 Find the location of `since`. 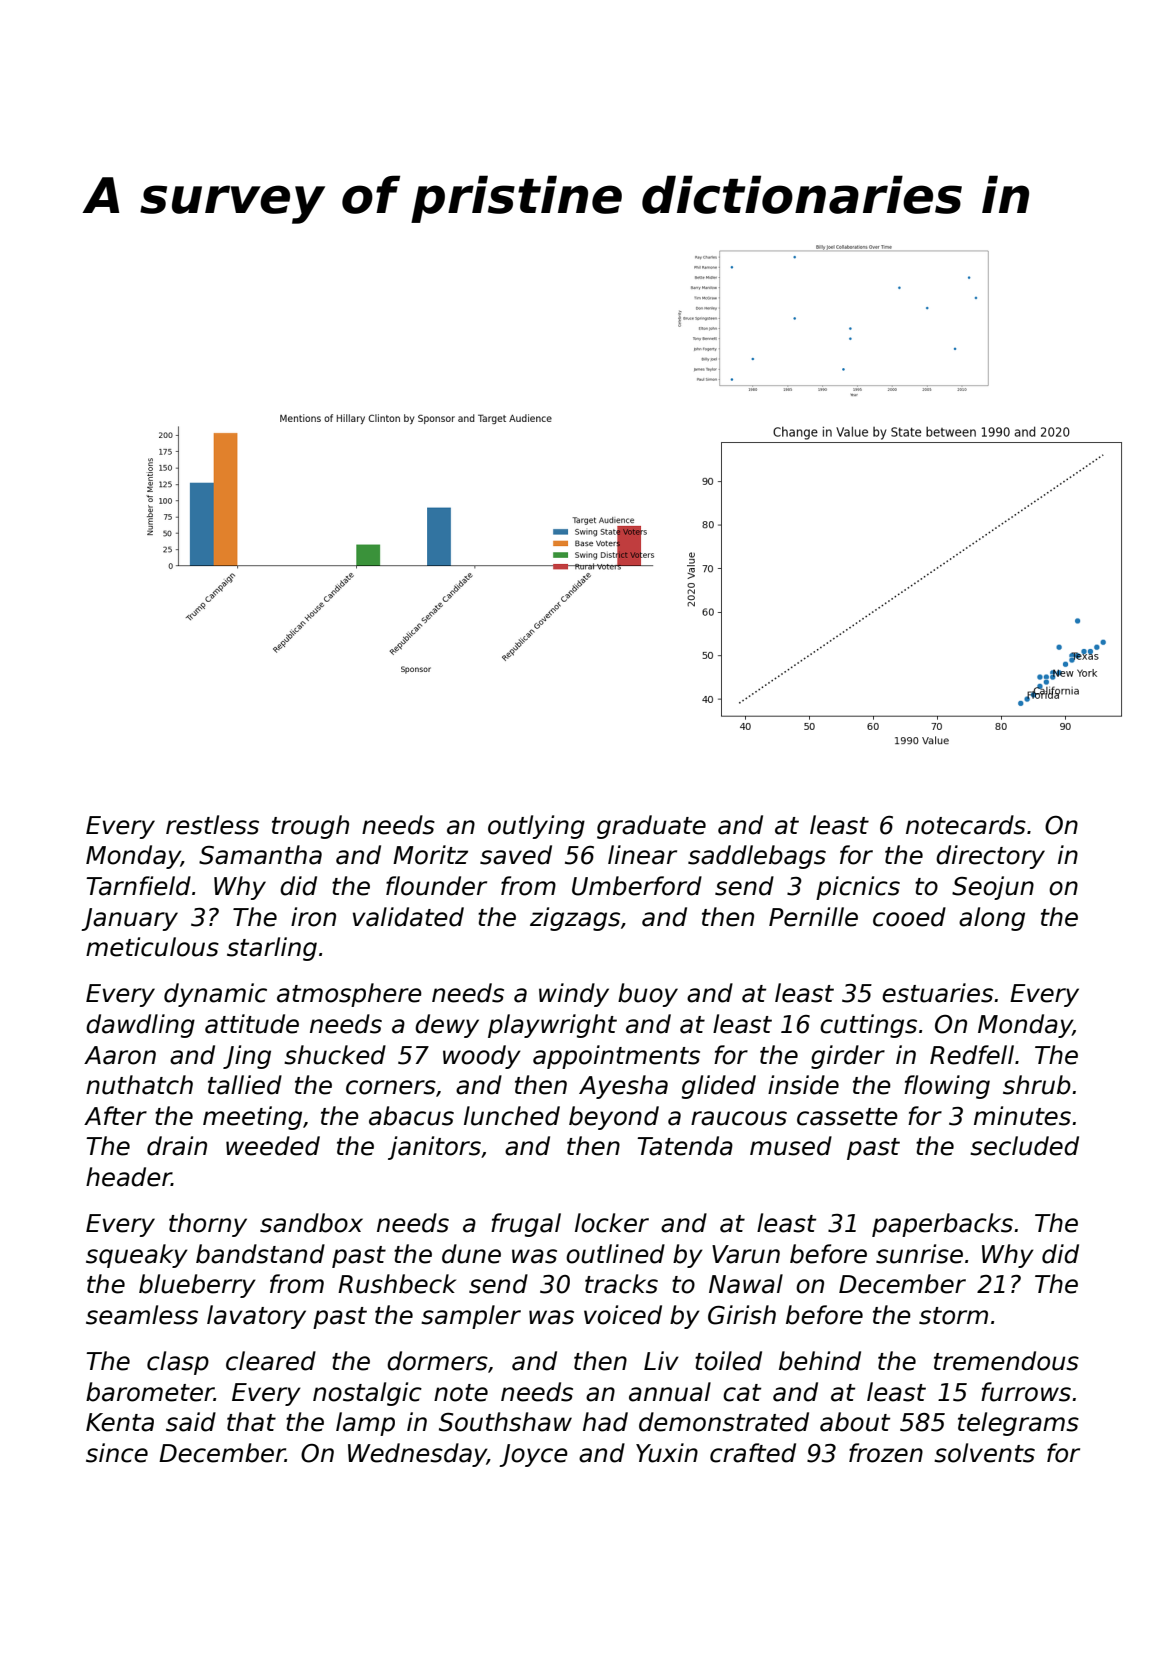

since is located at coordinates (117, 1453).
